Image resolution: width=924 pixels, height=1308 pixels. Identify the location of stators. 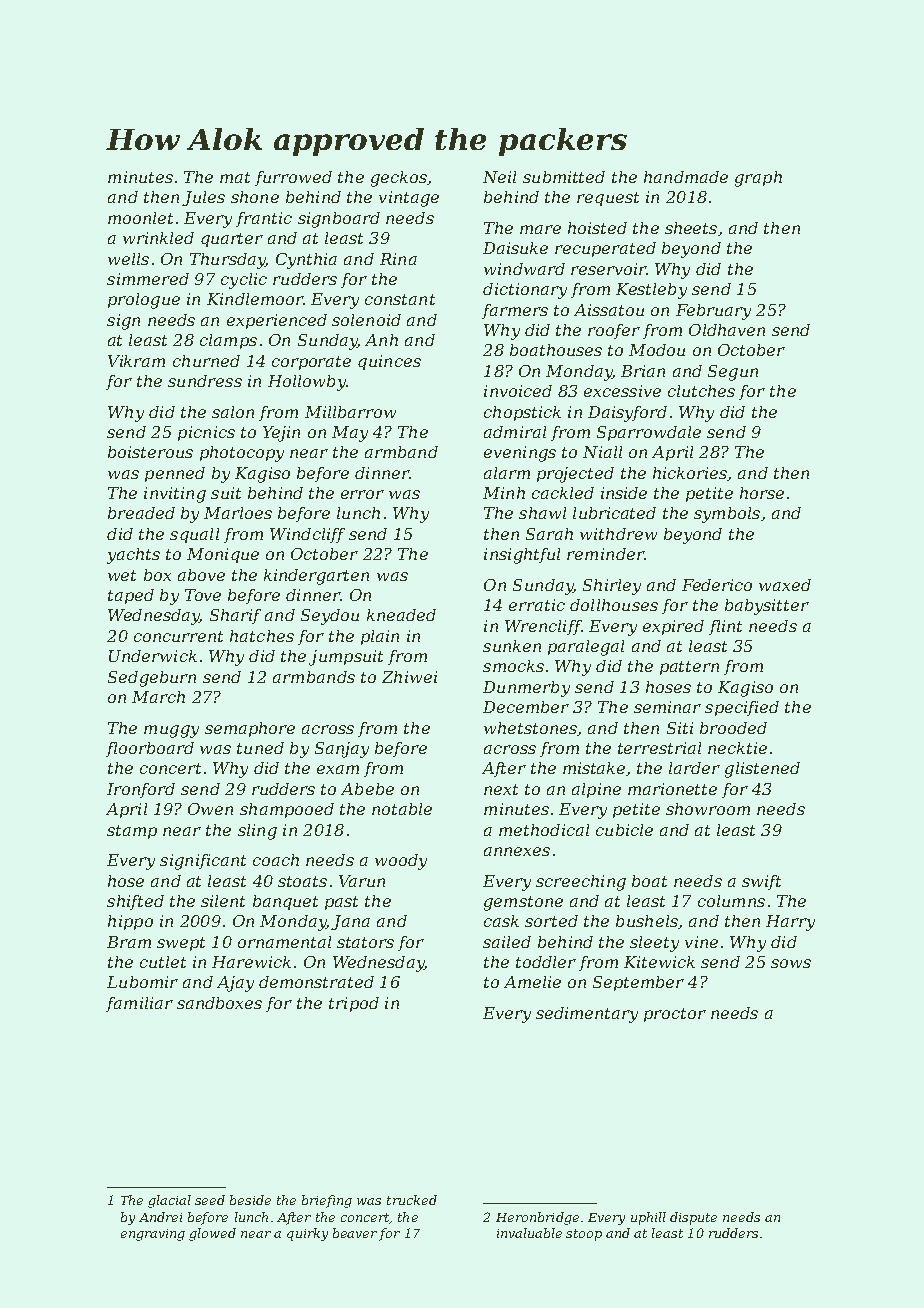
(365, 942).
